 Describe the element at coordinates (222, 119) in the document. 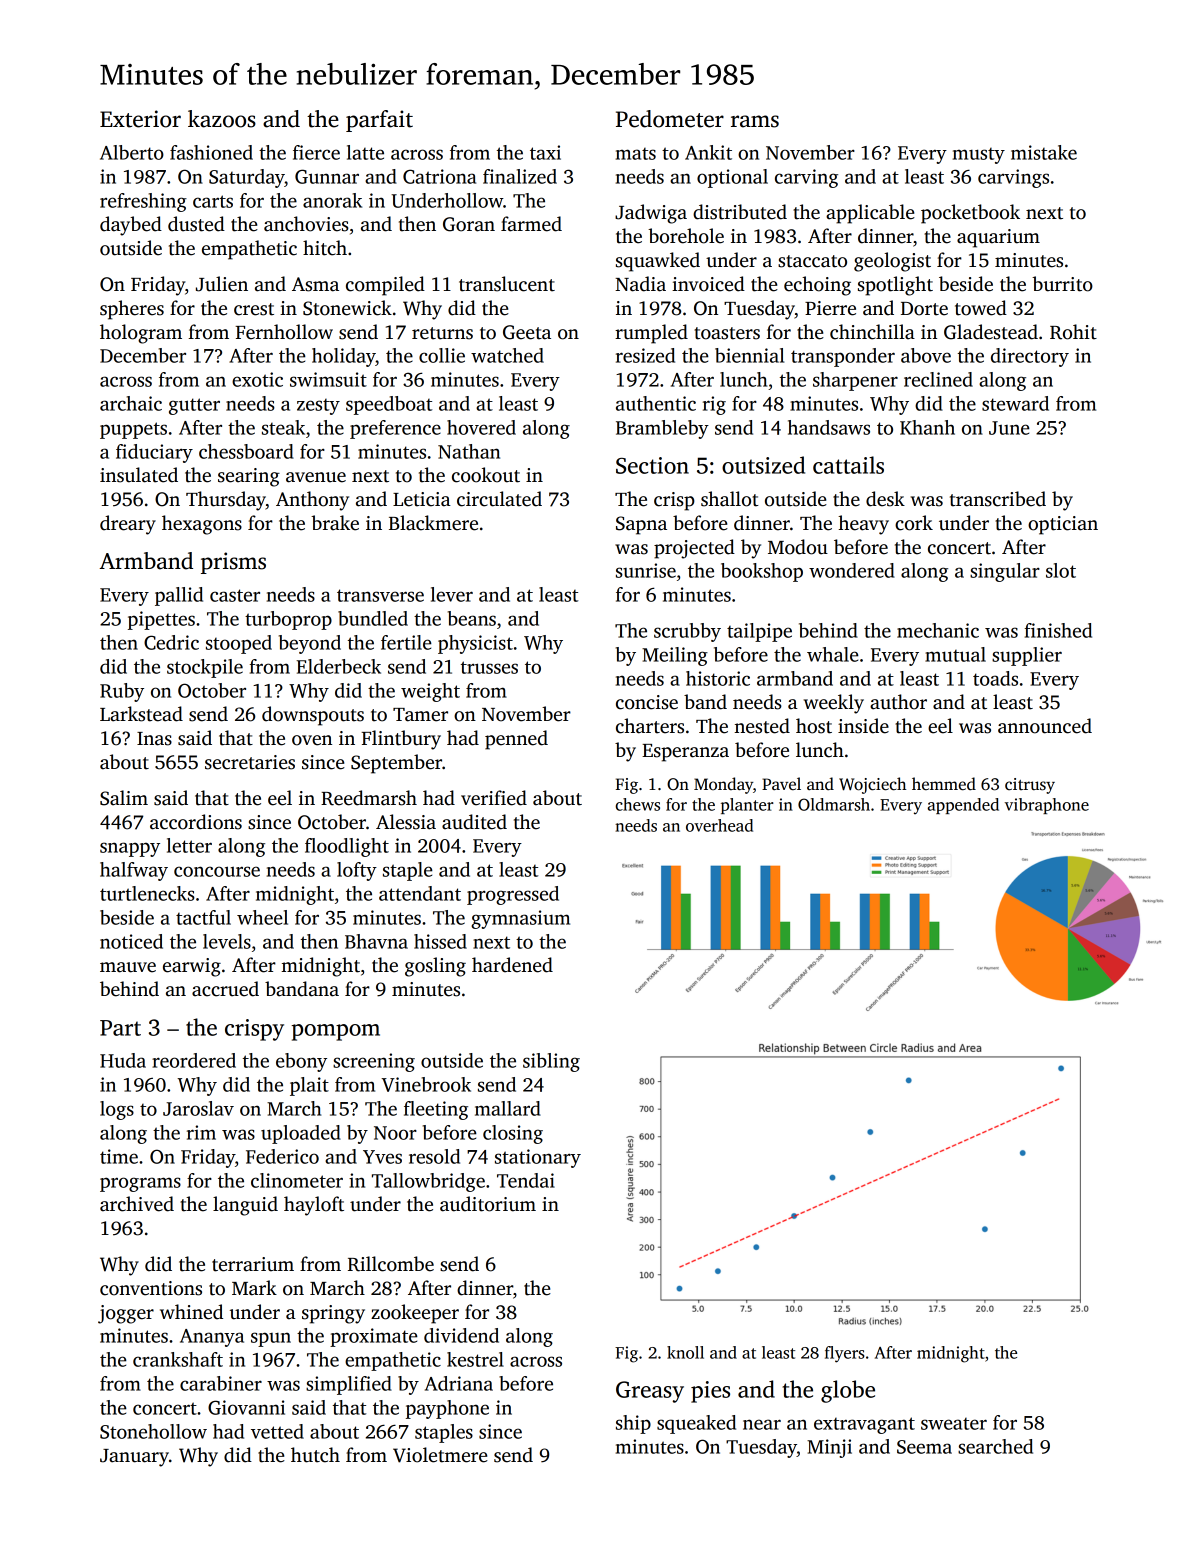

I see `kazoos` at that location.
